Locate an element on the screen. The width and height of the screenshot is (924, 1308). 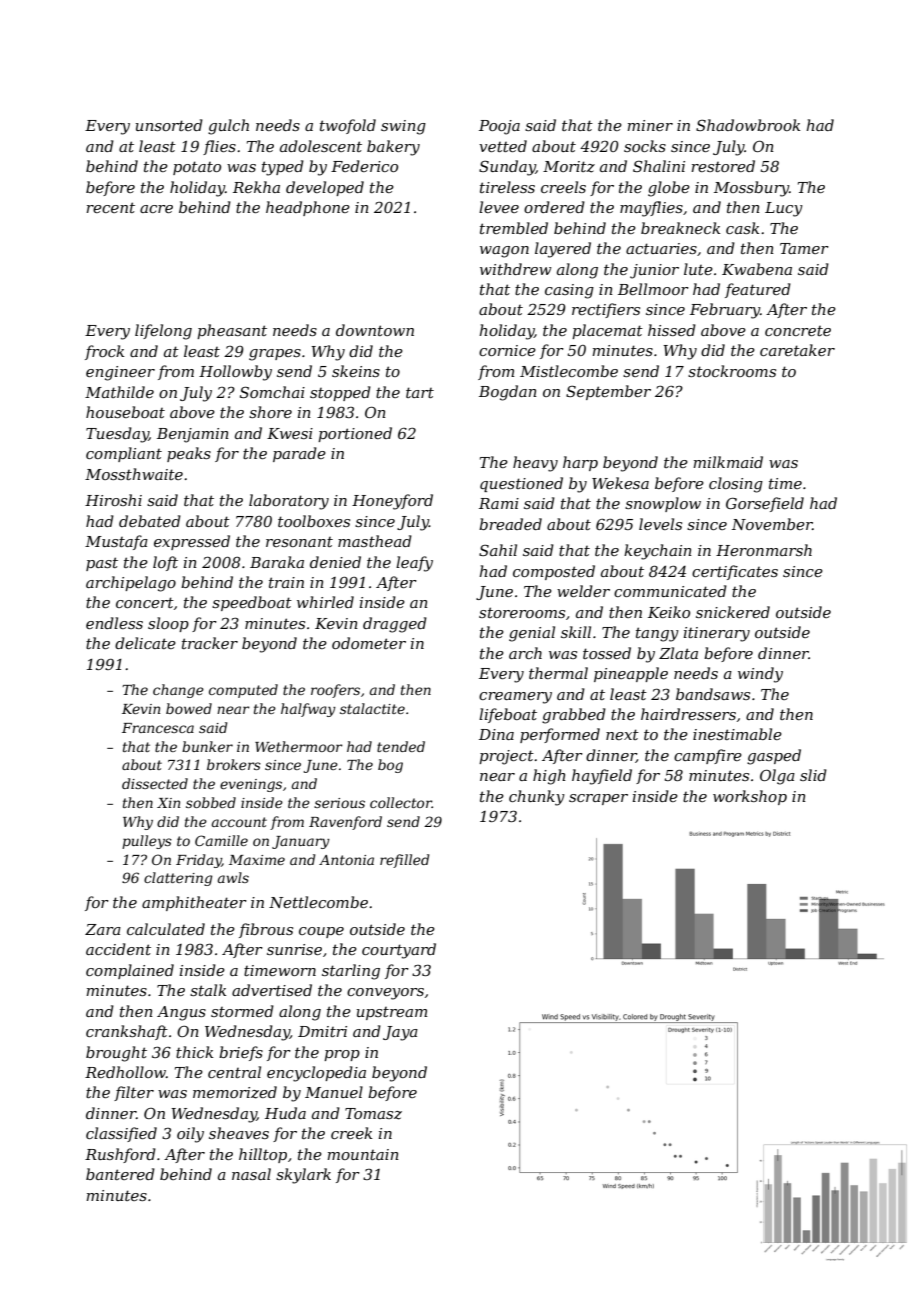
sheaves is located at coordinates (239, 1133).
